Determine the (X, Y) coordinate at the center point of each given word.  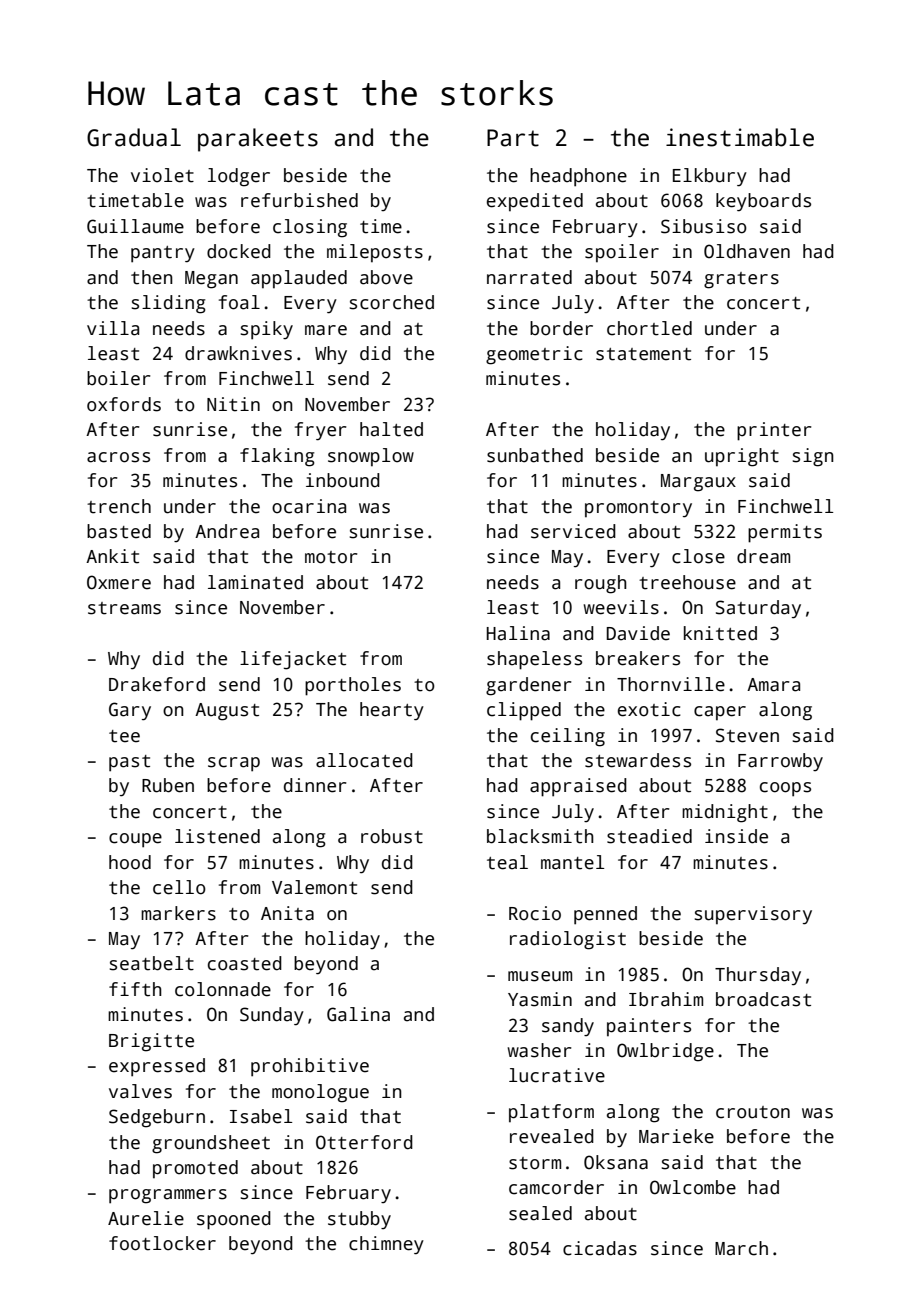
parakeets (258, 140)
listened (217, 836)
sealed (540, 1213)
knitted (720, 633)
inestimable (740, 137)
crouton (753, 1112)
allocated (364, 760)
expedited (535, 202)
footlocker (162, 1243)
